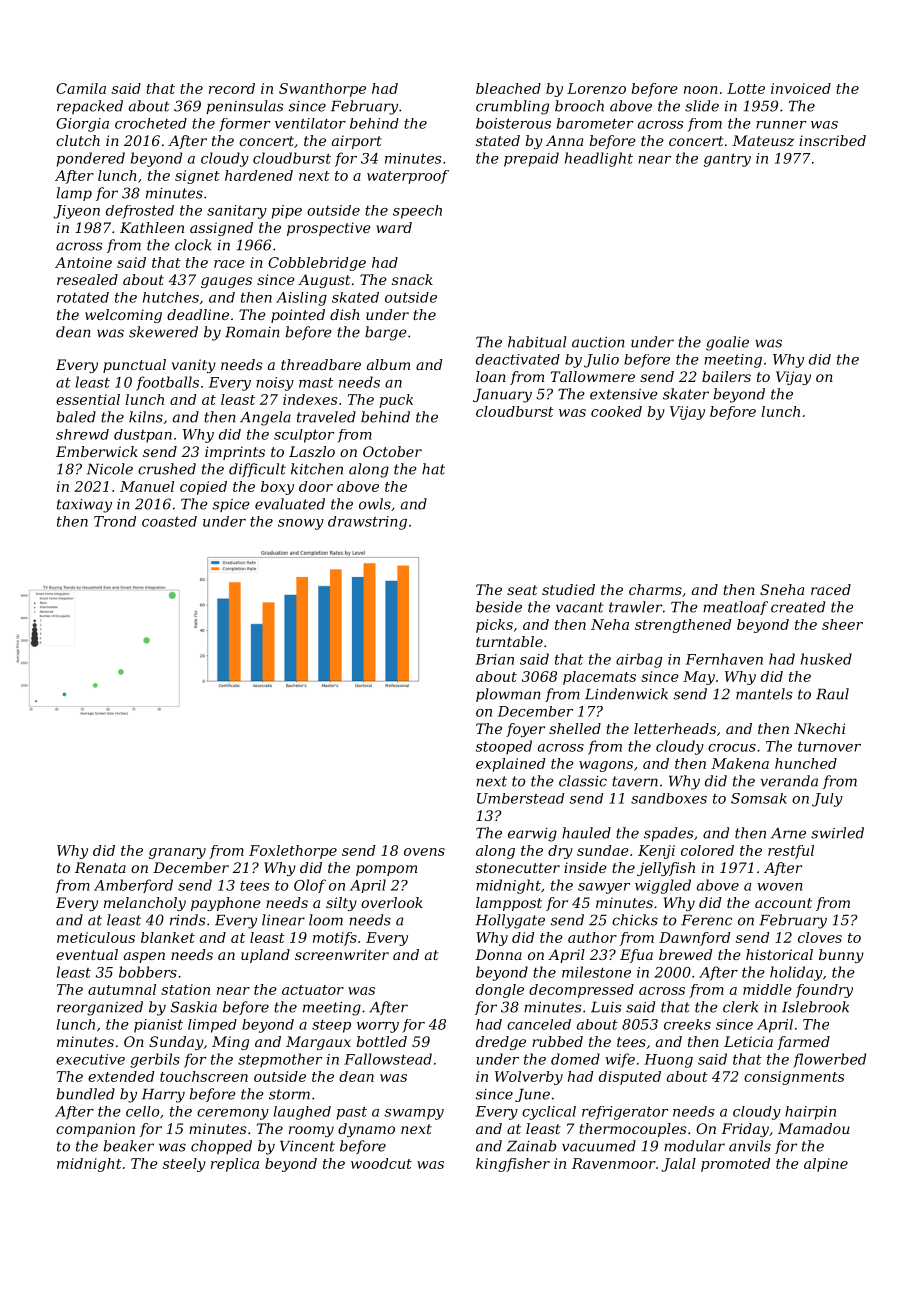 The width and height of the document is (924, 1308). Describe the element at coordinates (606, 1007) in the document. I see `Luis` at that location.
